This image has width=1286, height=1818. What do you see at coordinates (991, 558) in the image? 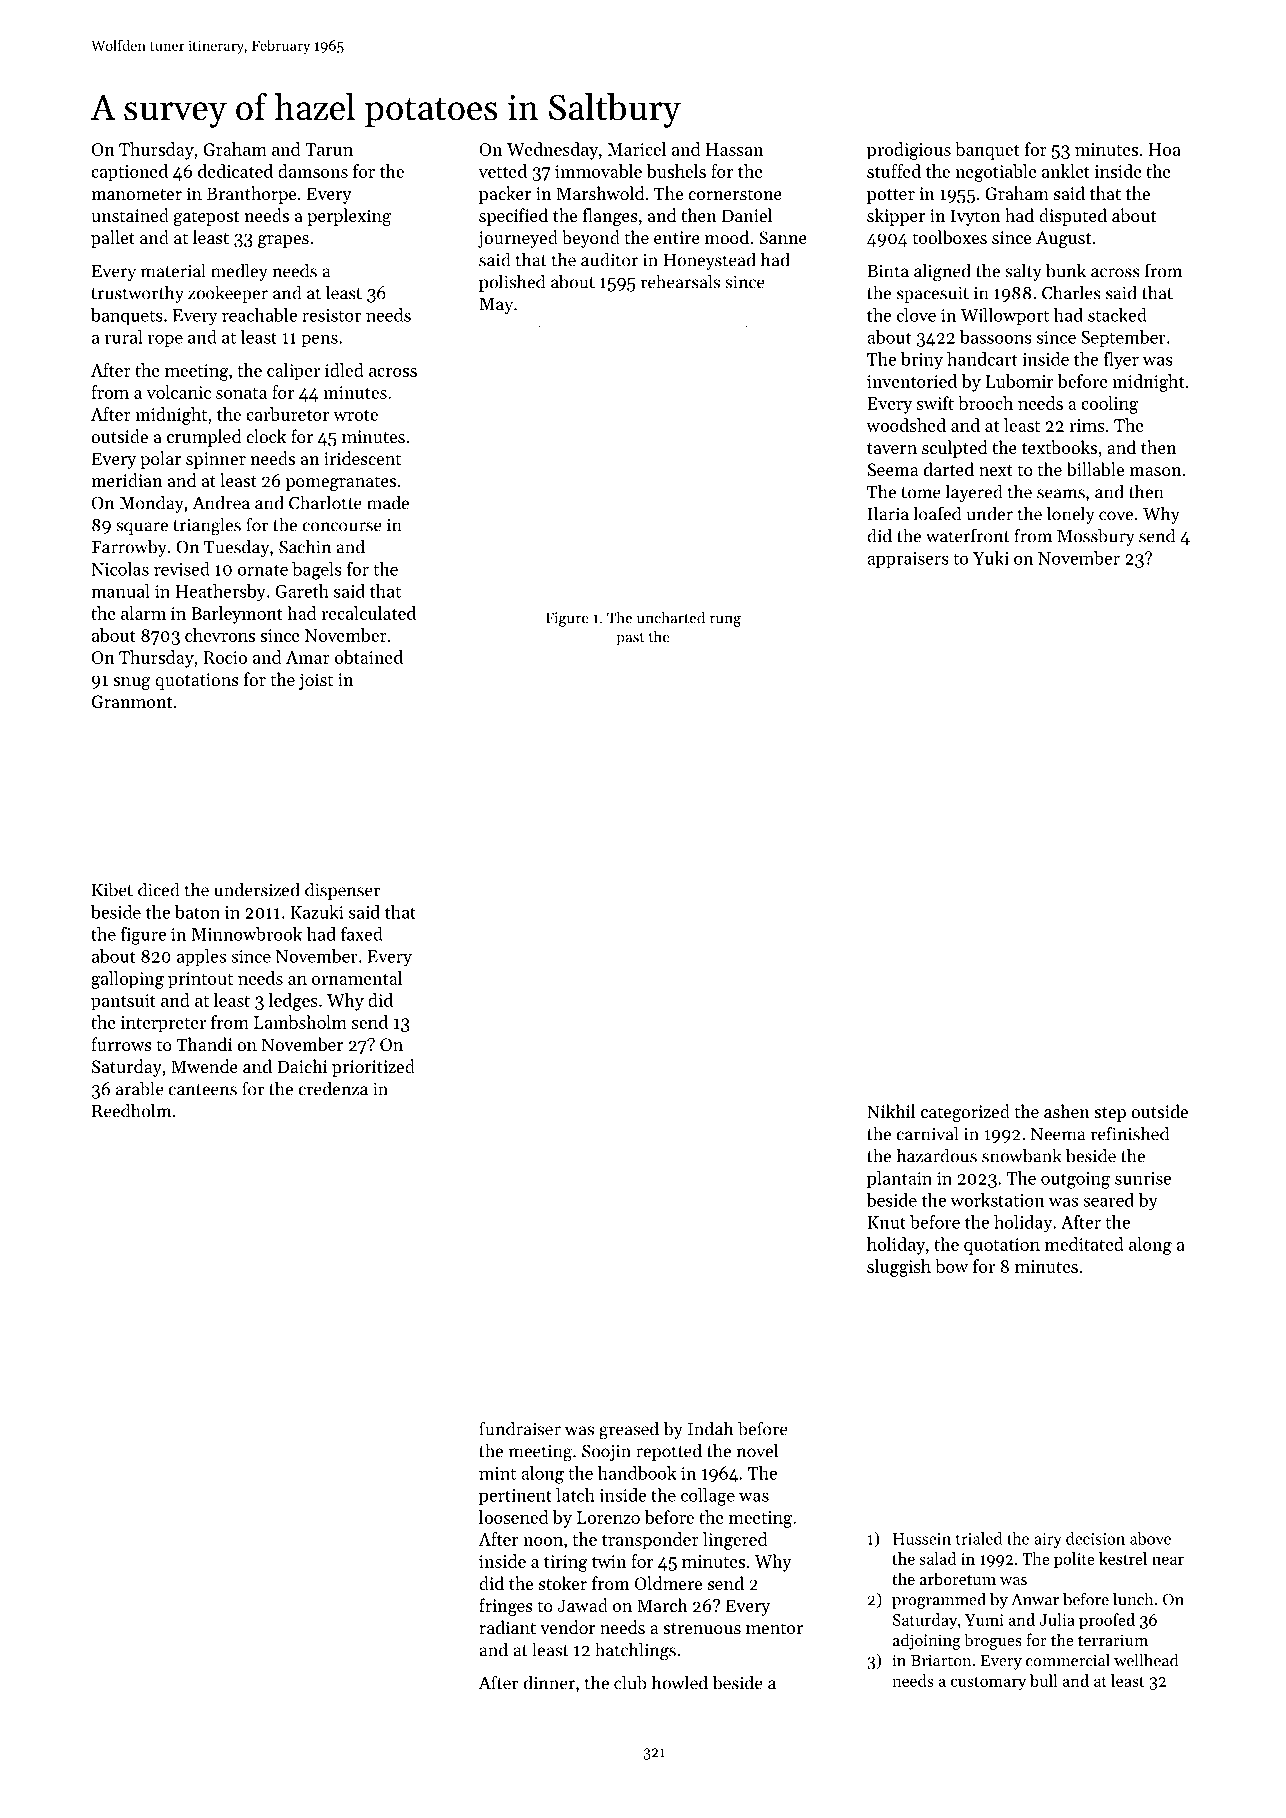
I see `Yuki` at bounding box center [991, 558].
